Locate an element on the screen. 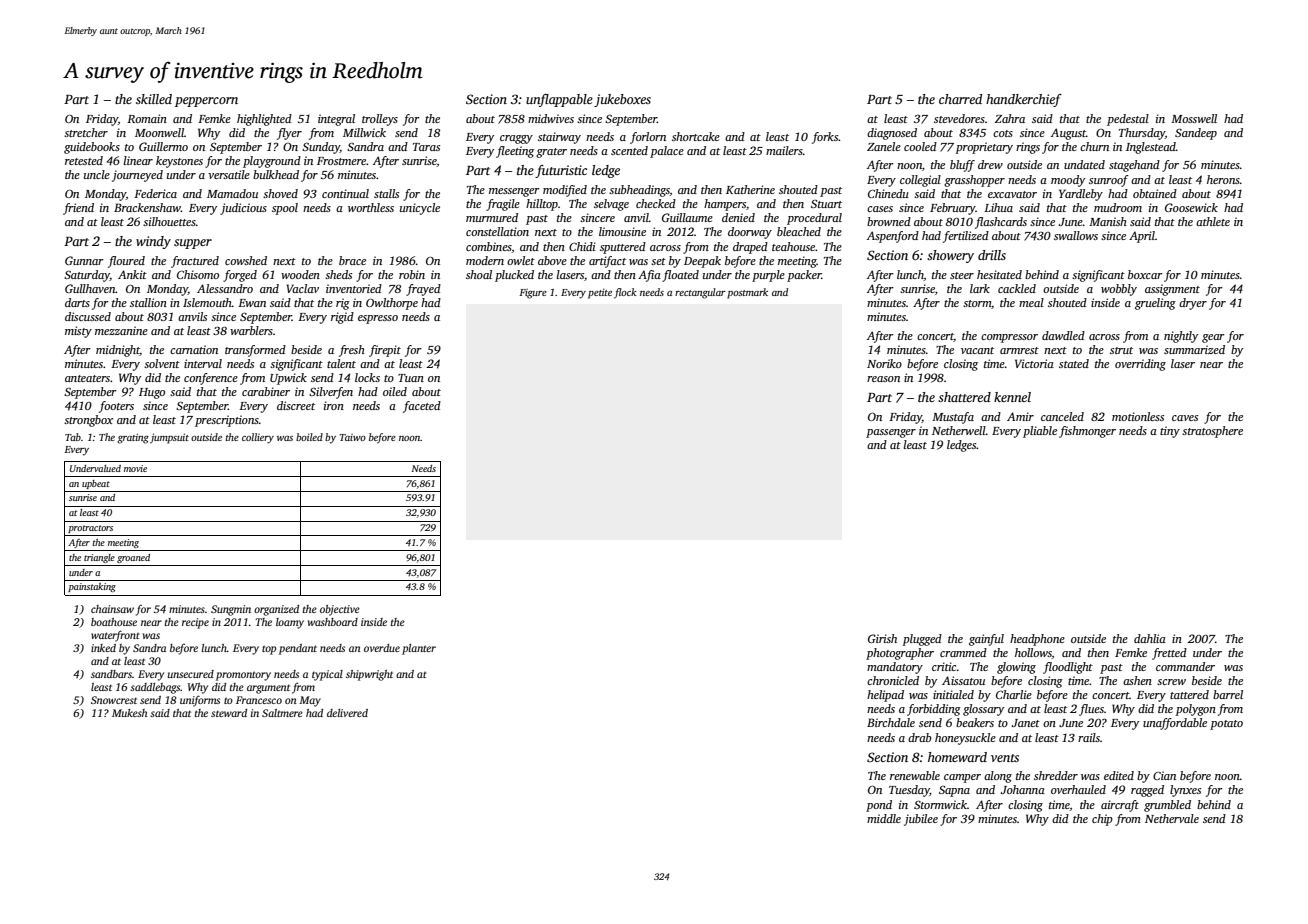 This screenshot has width=1308, height=924. middle is located at coordinates (884, 818).
